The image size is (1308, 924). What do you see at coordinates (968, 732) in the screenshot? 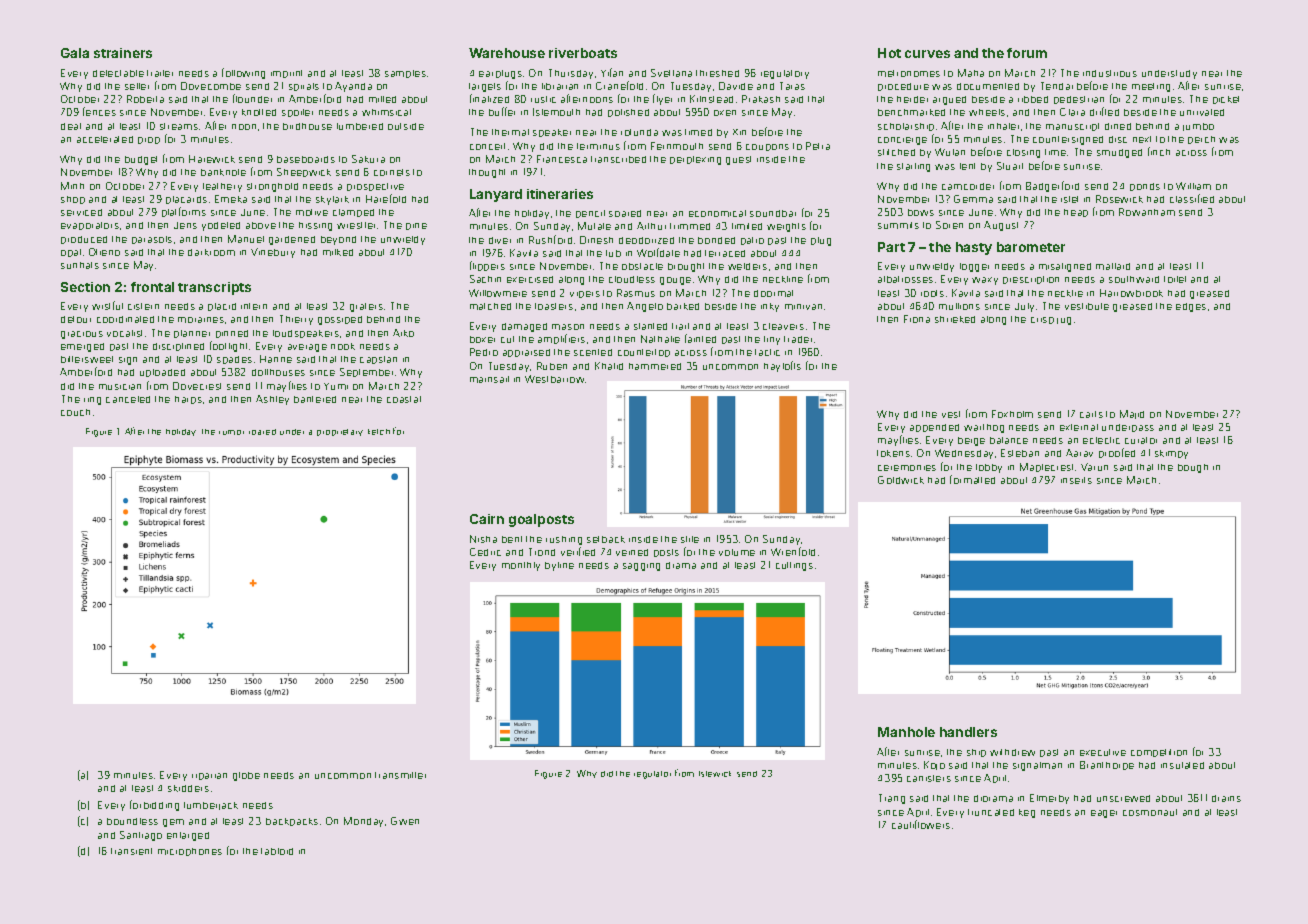
I see `handlers` at bounding box center [968, 732].
